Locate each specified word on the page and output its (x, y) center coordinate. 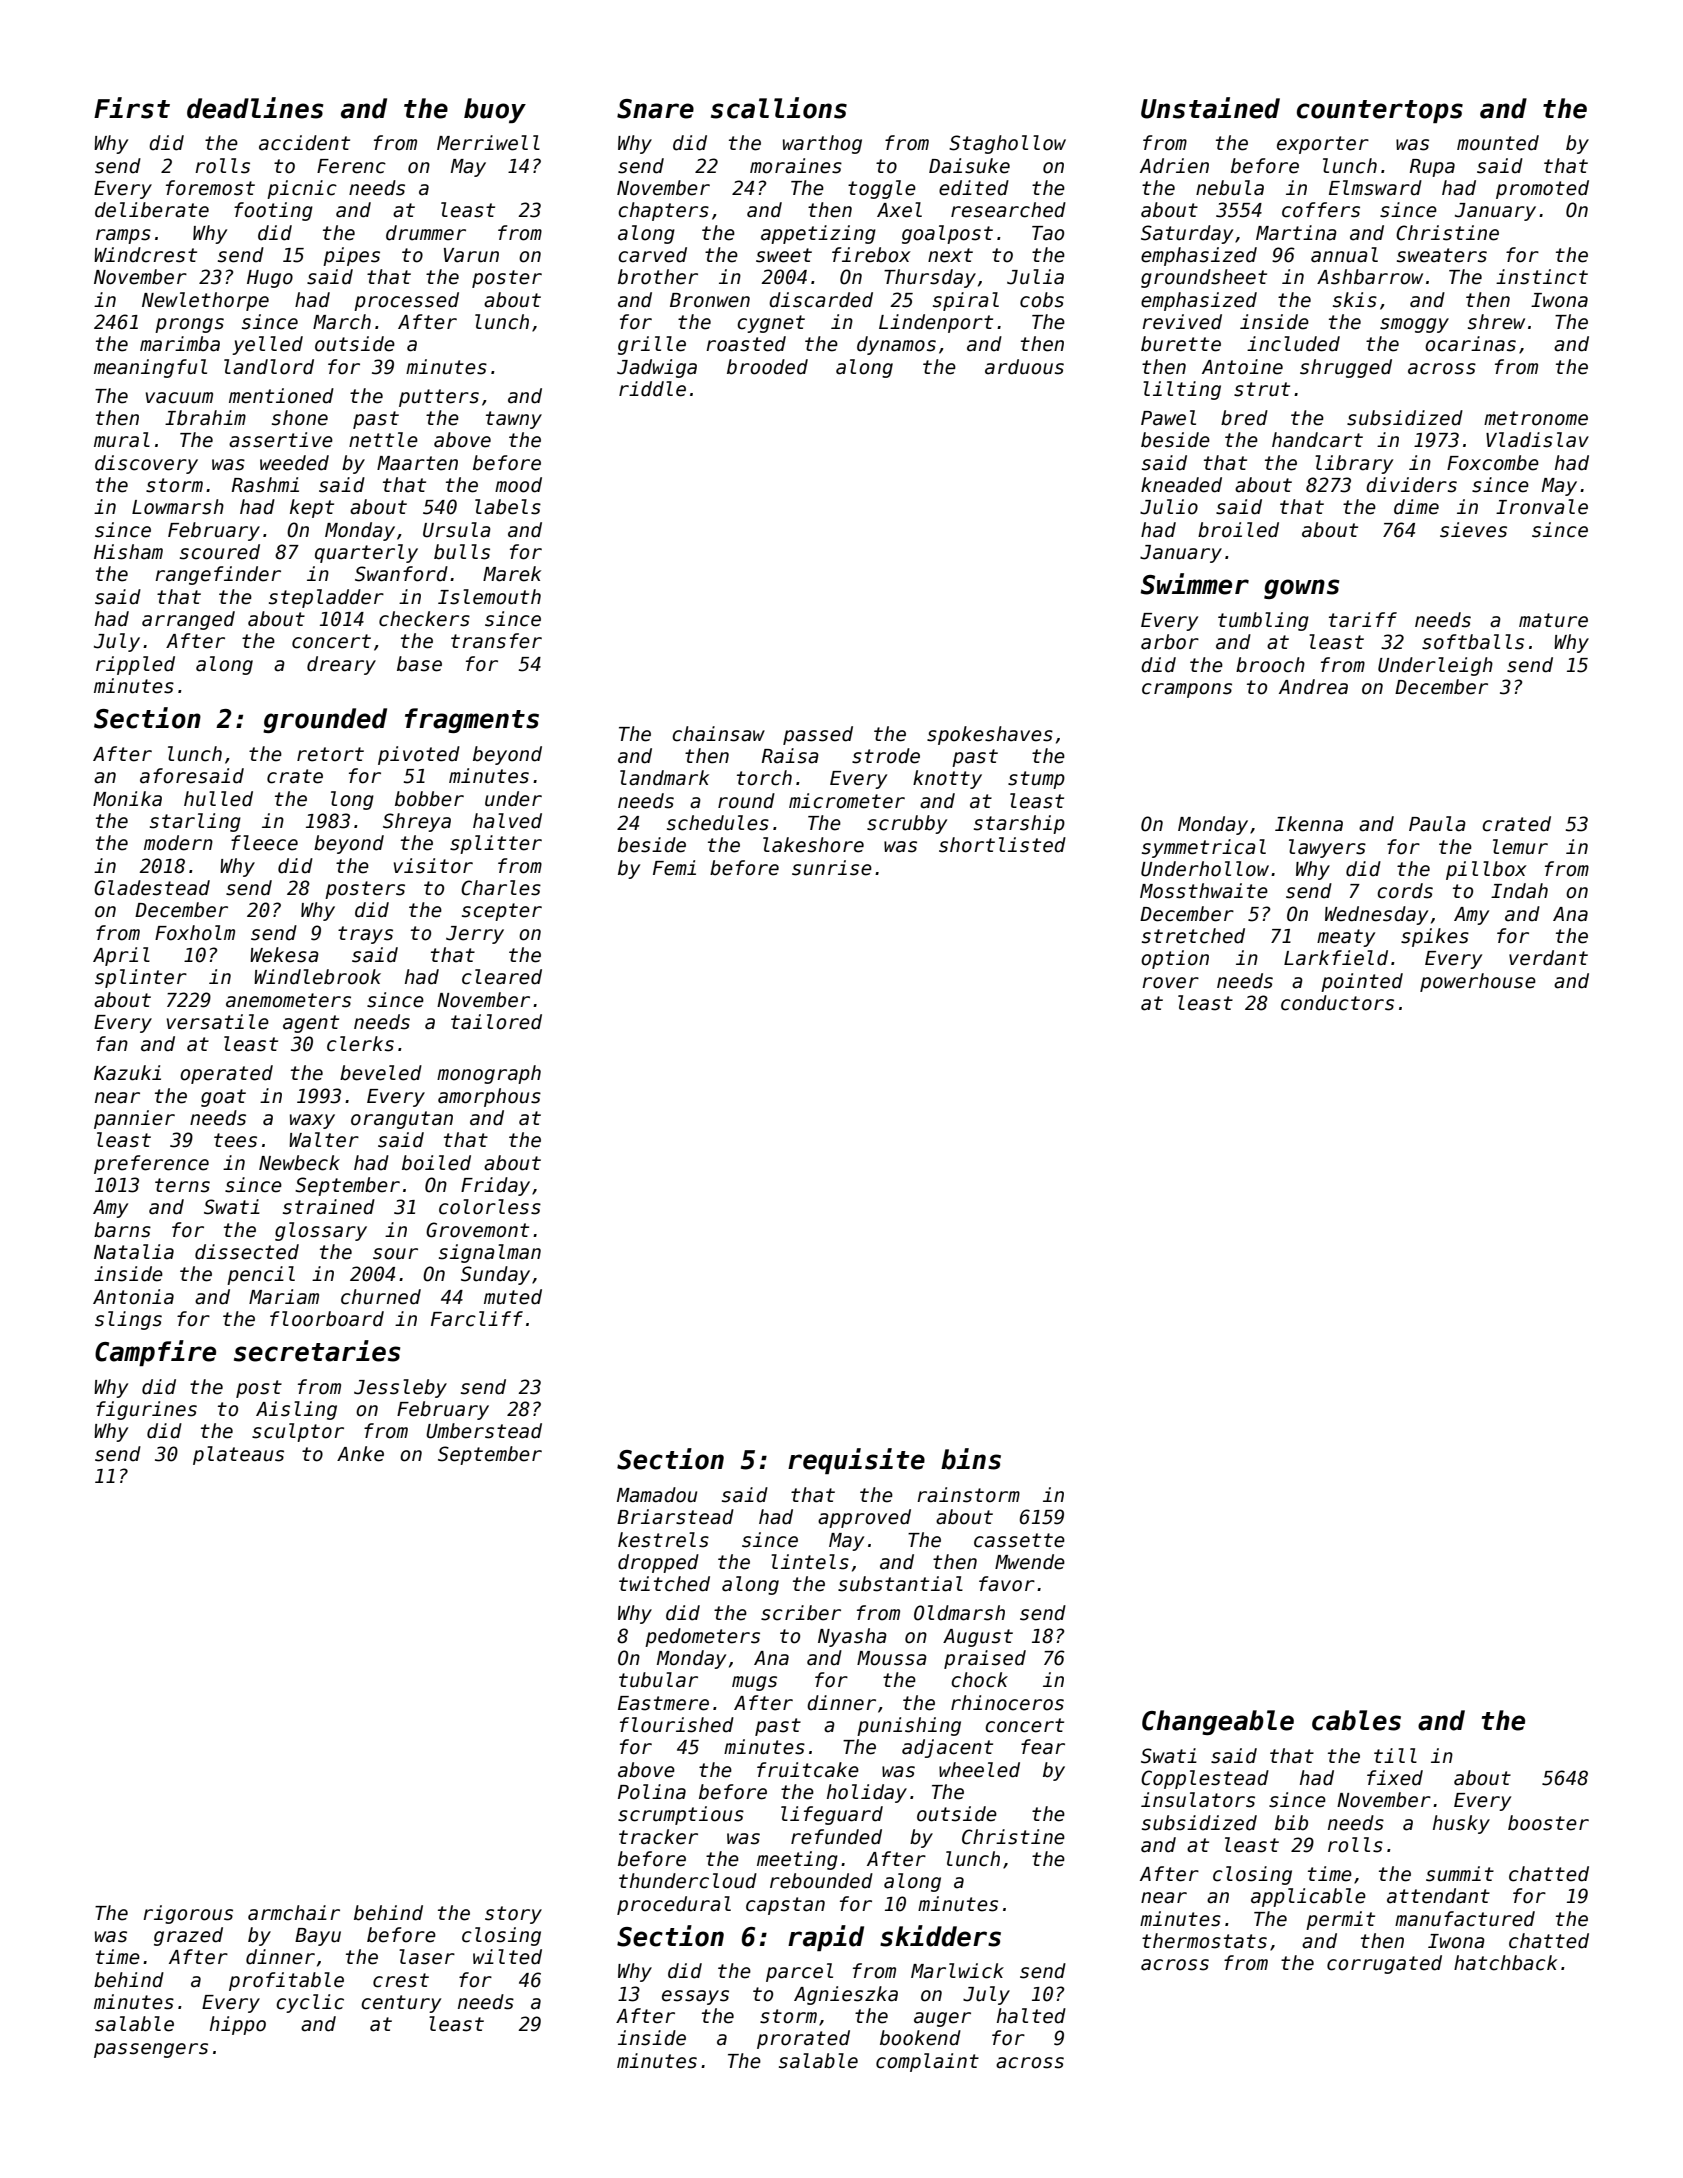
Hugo (270, 279)
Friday (495, 1186)
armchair (294, 1913)
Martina (1296, 233)
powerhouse (1478, 982)
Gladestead (152, 888)
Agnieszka (846, 1995)
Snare (655, 109)
